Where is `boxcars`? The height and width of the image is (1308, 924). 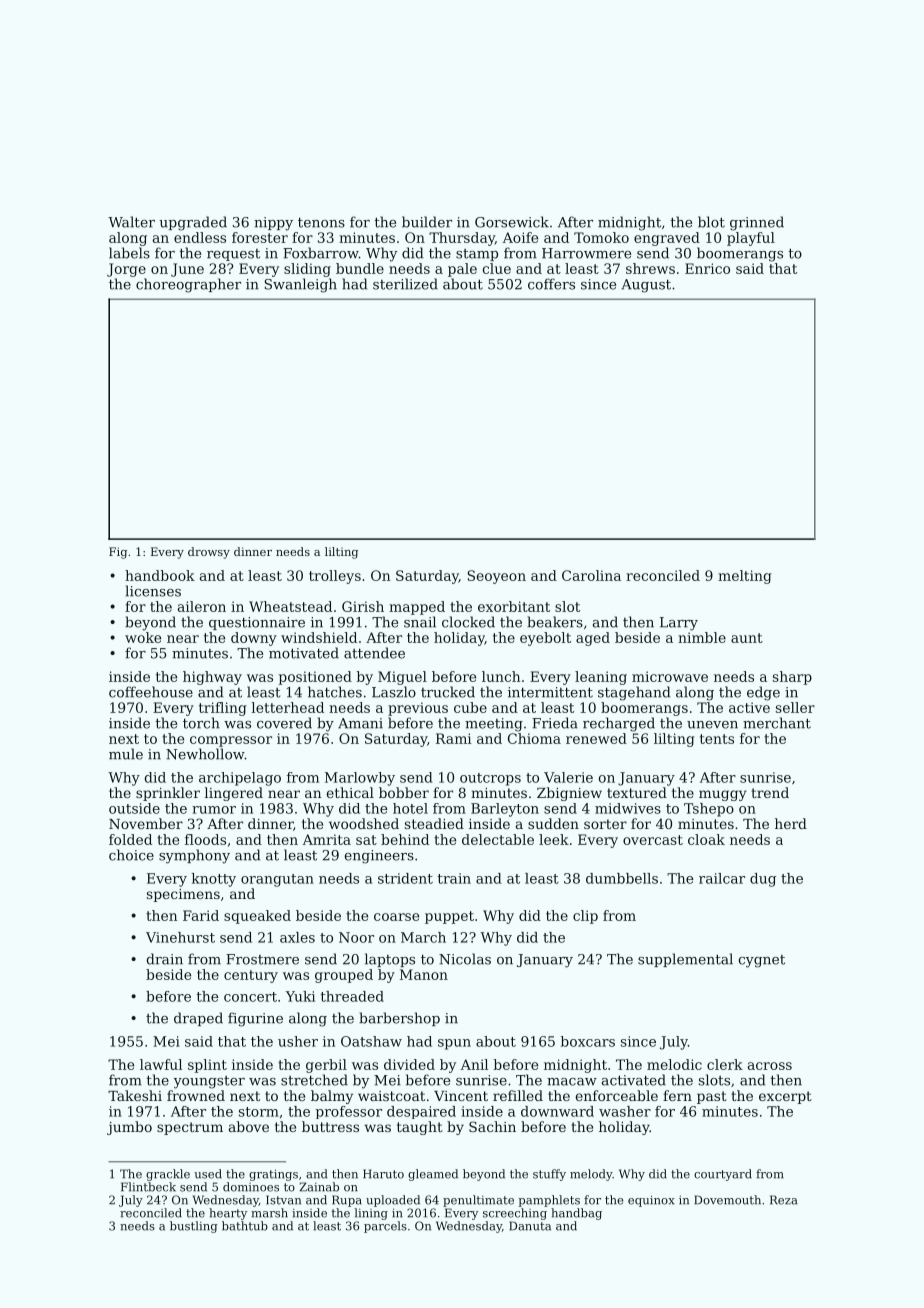 boxcars is located at coordinates (588, 1041).
